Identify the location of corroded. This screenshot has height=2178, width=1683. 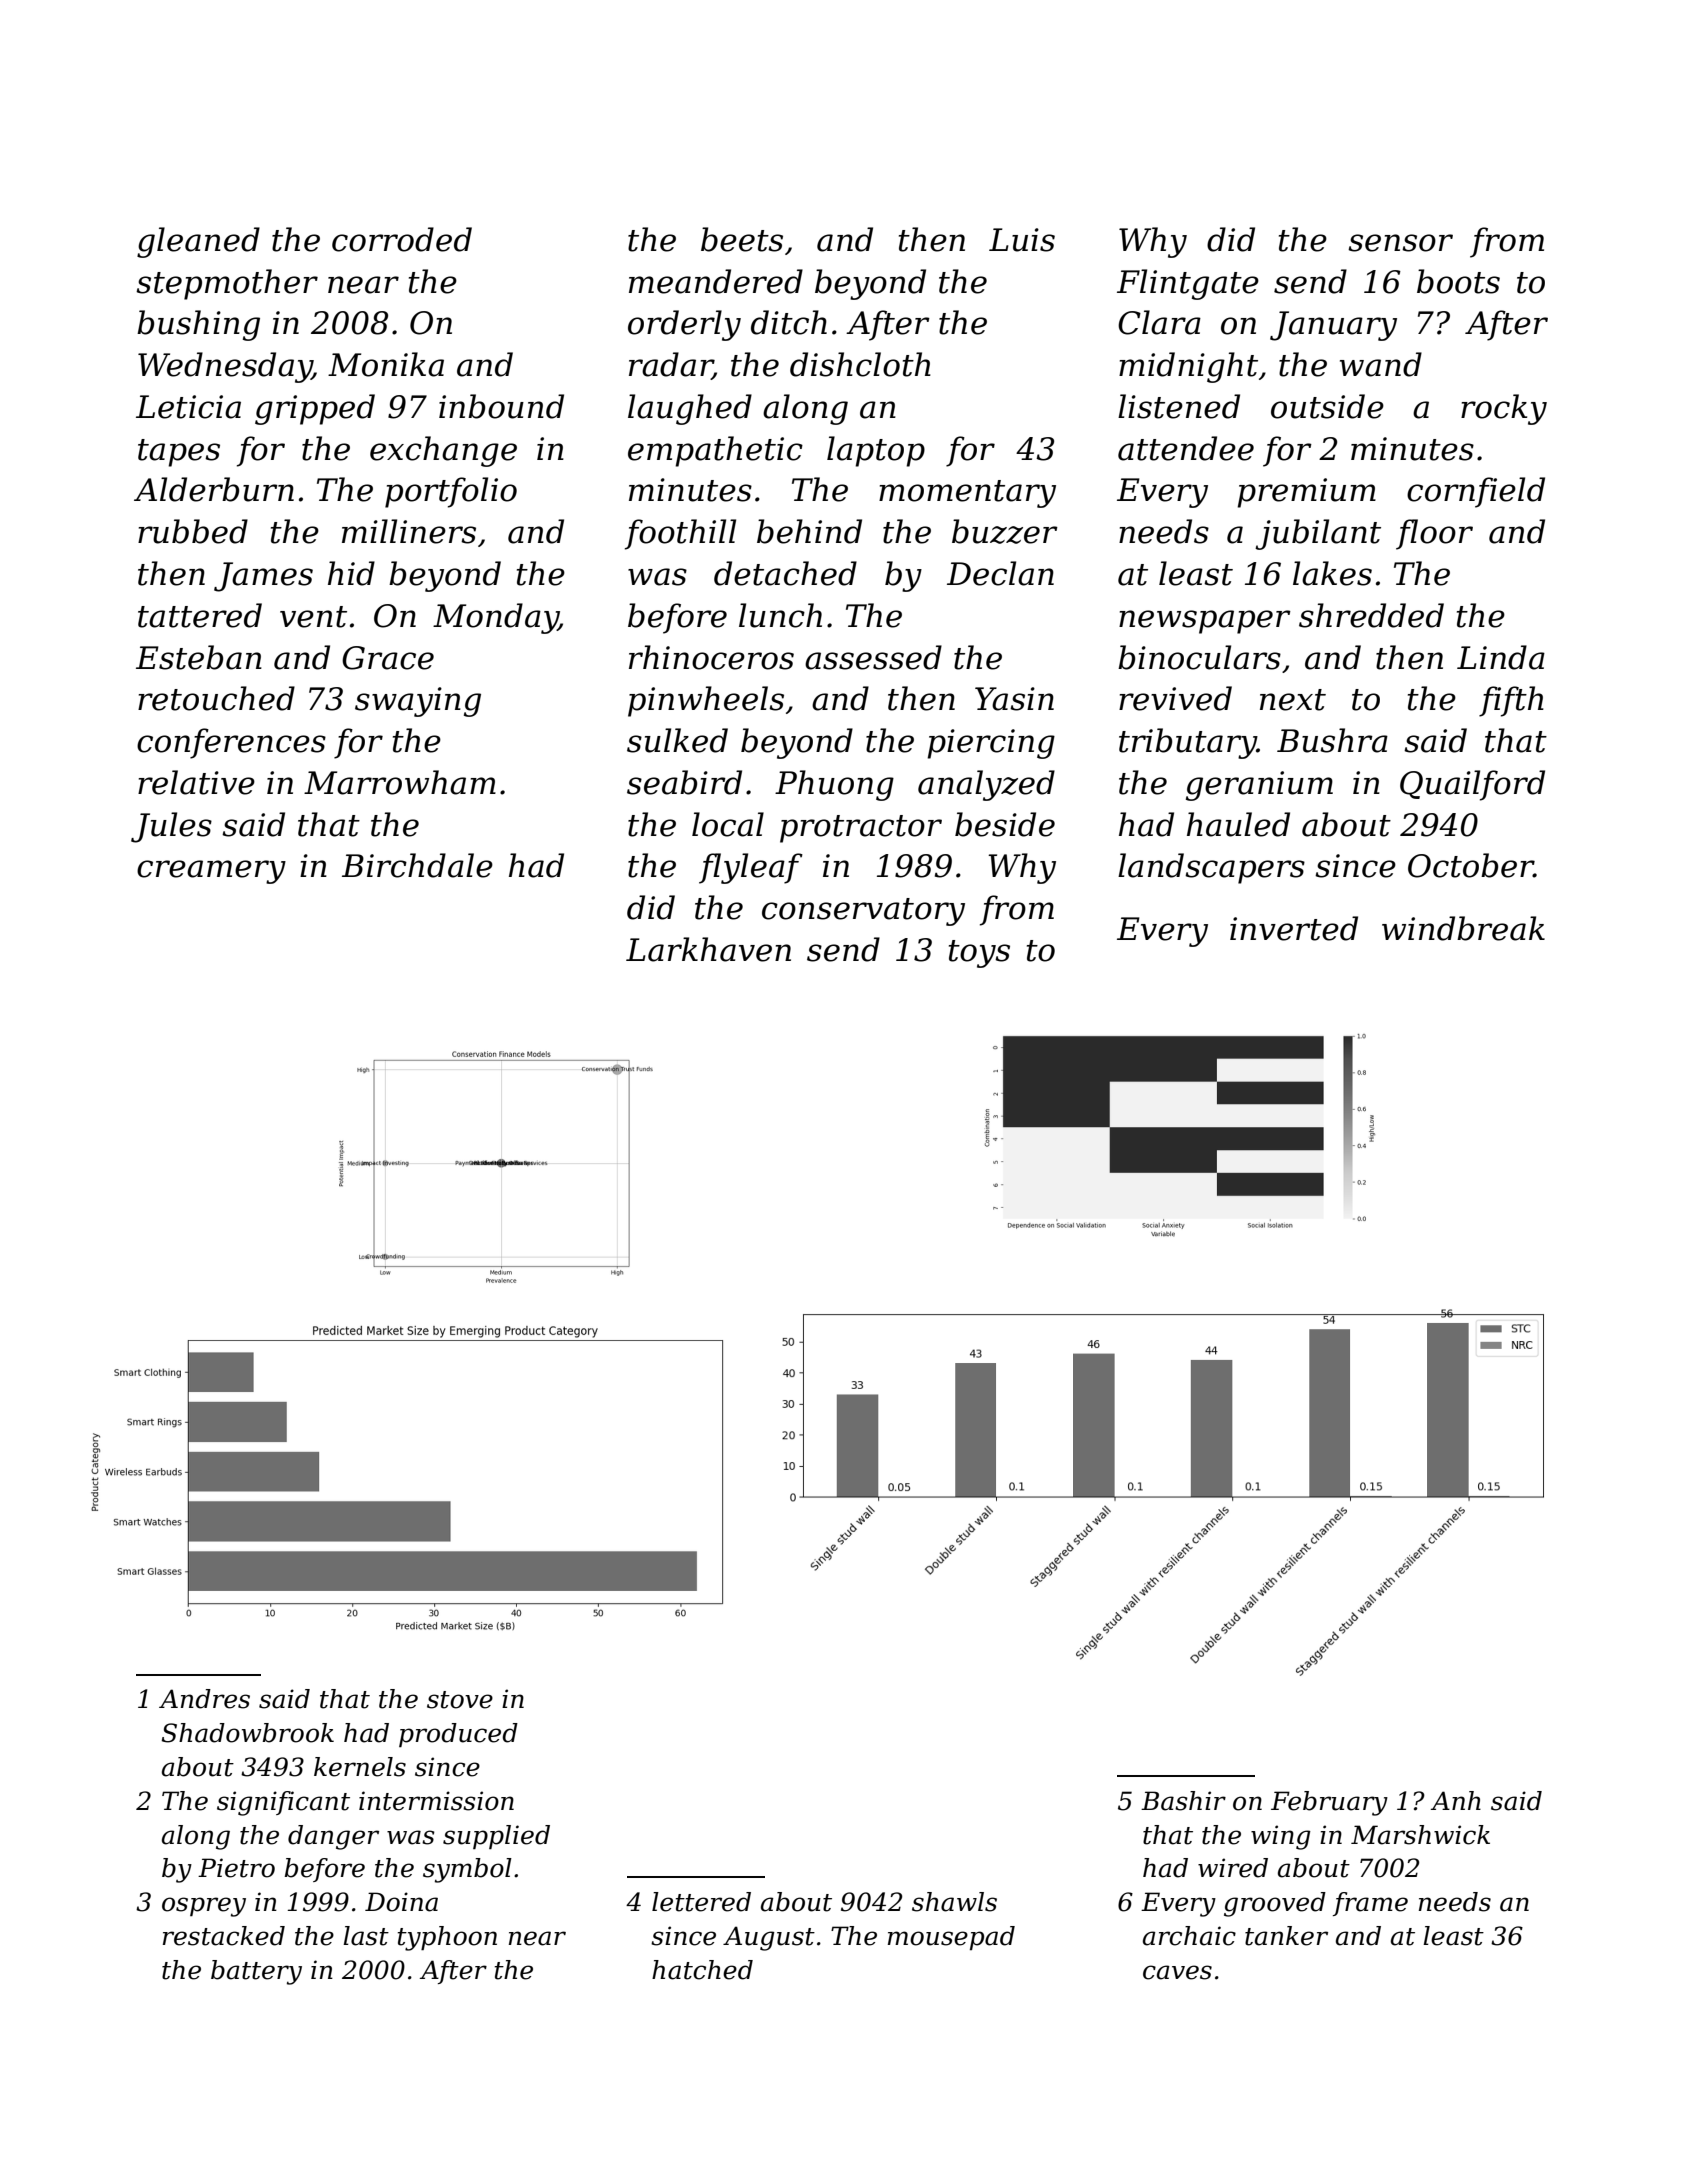
(402, 239).
